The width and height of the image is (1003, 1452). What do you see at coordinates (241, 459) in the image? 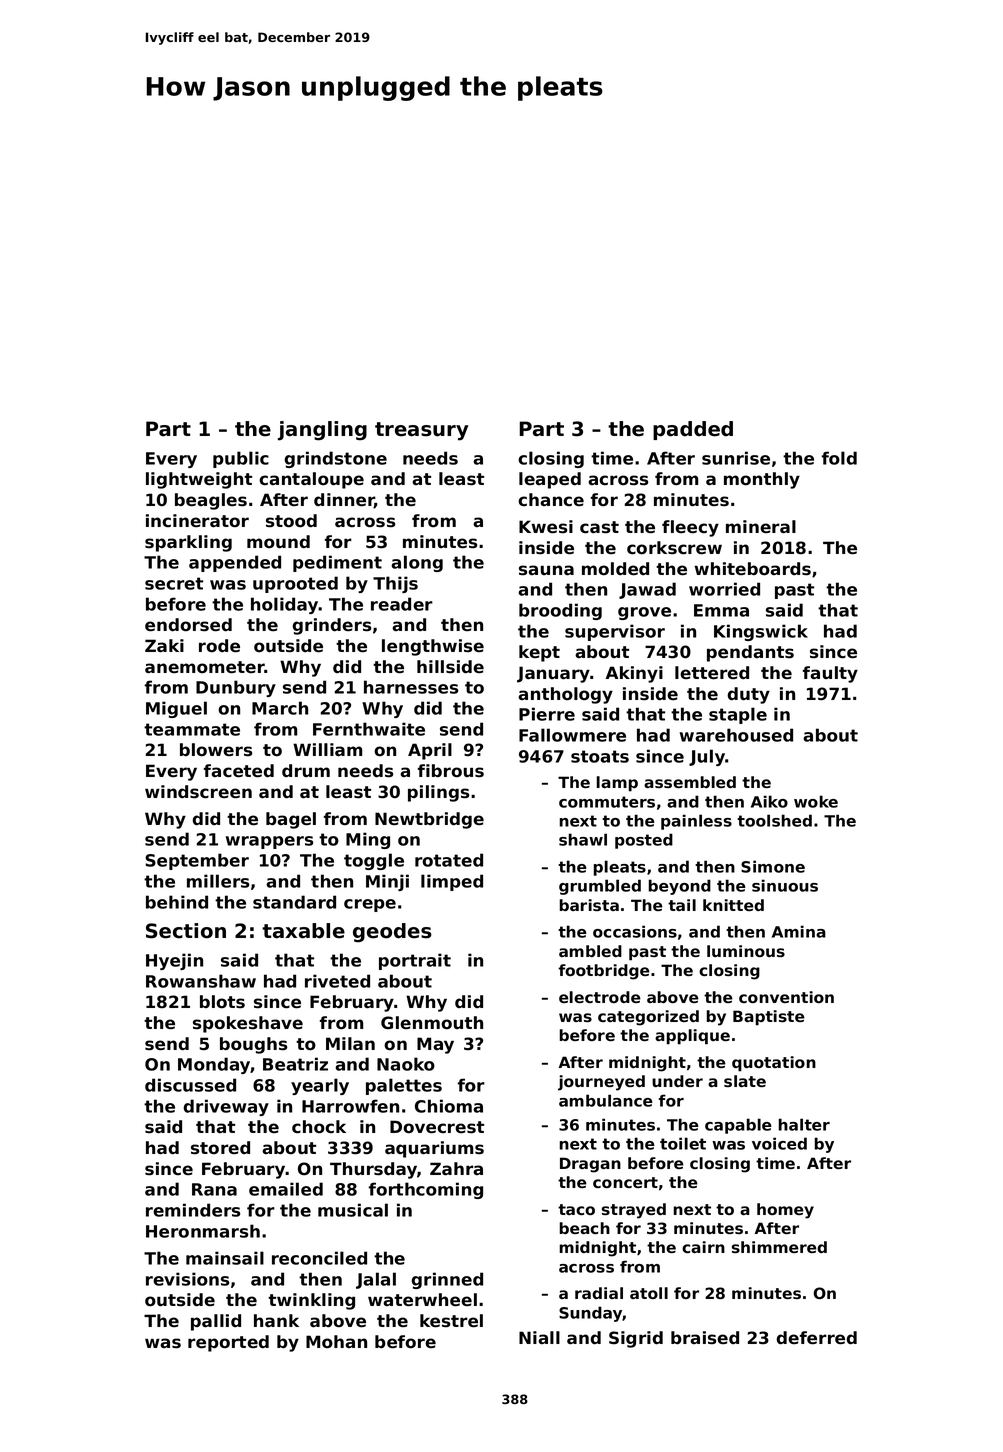
I see `public` at bounding box center [241, 459].
